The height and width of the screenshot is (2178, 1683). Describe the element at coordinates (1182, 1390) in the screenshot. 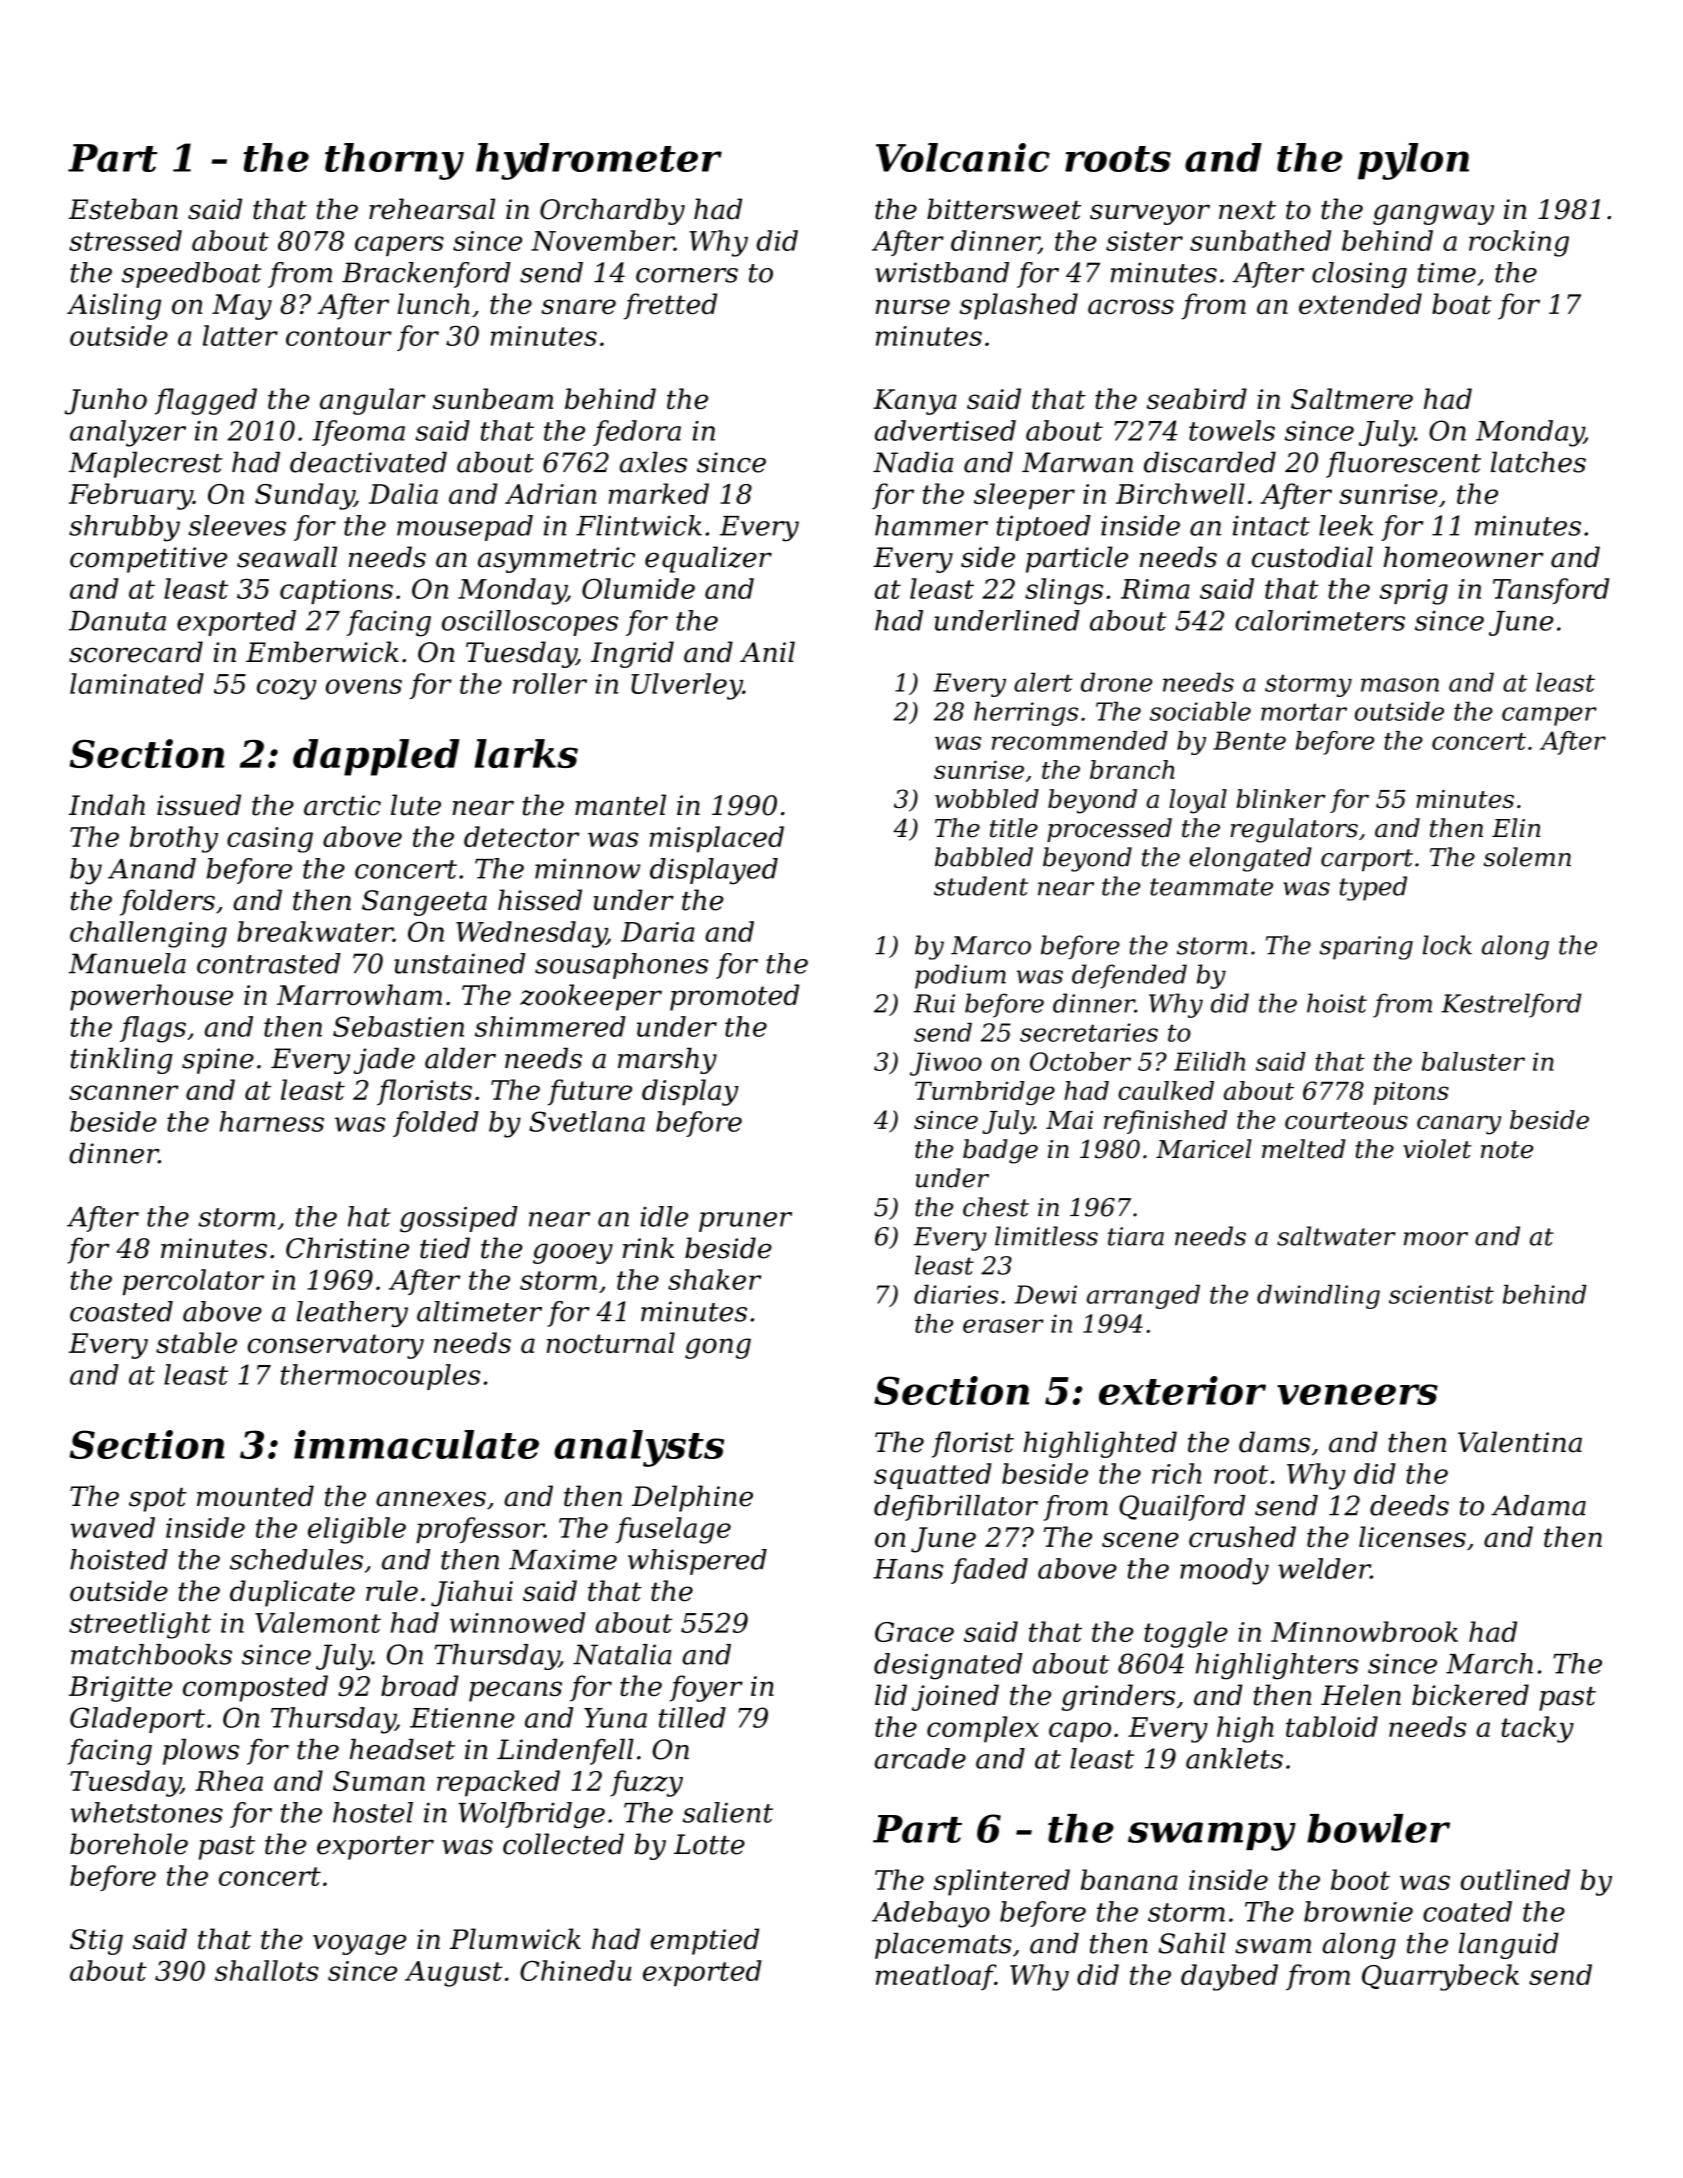

I see `exterior` at that location.
